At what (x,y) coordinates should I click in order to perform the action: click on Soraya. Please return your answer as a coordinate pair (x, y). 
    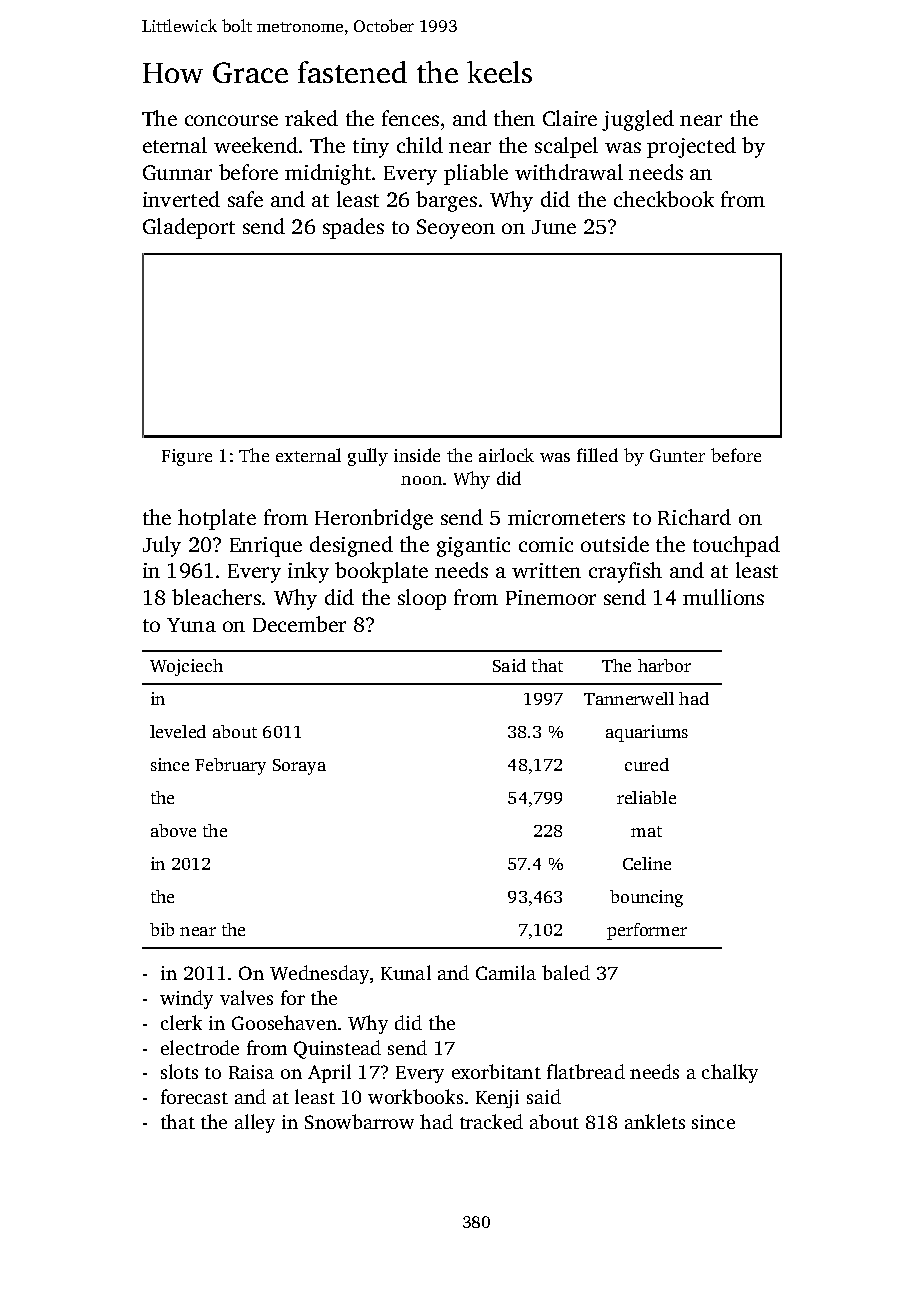
    Looking at the image, I should click on (299, 767).
